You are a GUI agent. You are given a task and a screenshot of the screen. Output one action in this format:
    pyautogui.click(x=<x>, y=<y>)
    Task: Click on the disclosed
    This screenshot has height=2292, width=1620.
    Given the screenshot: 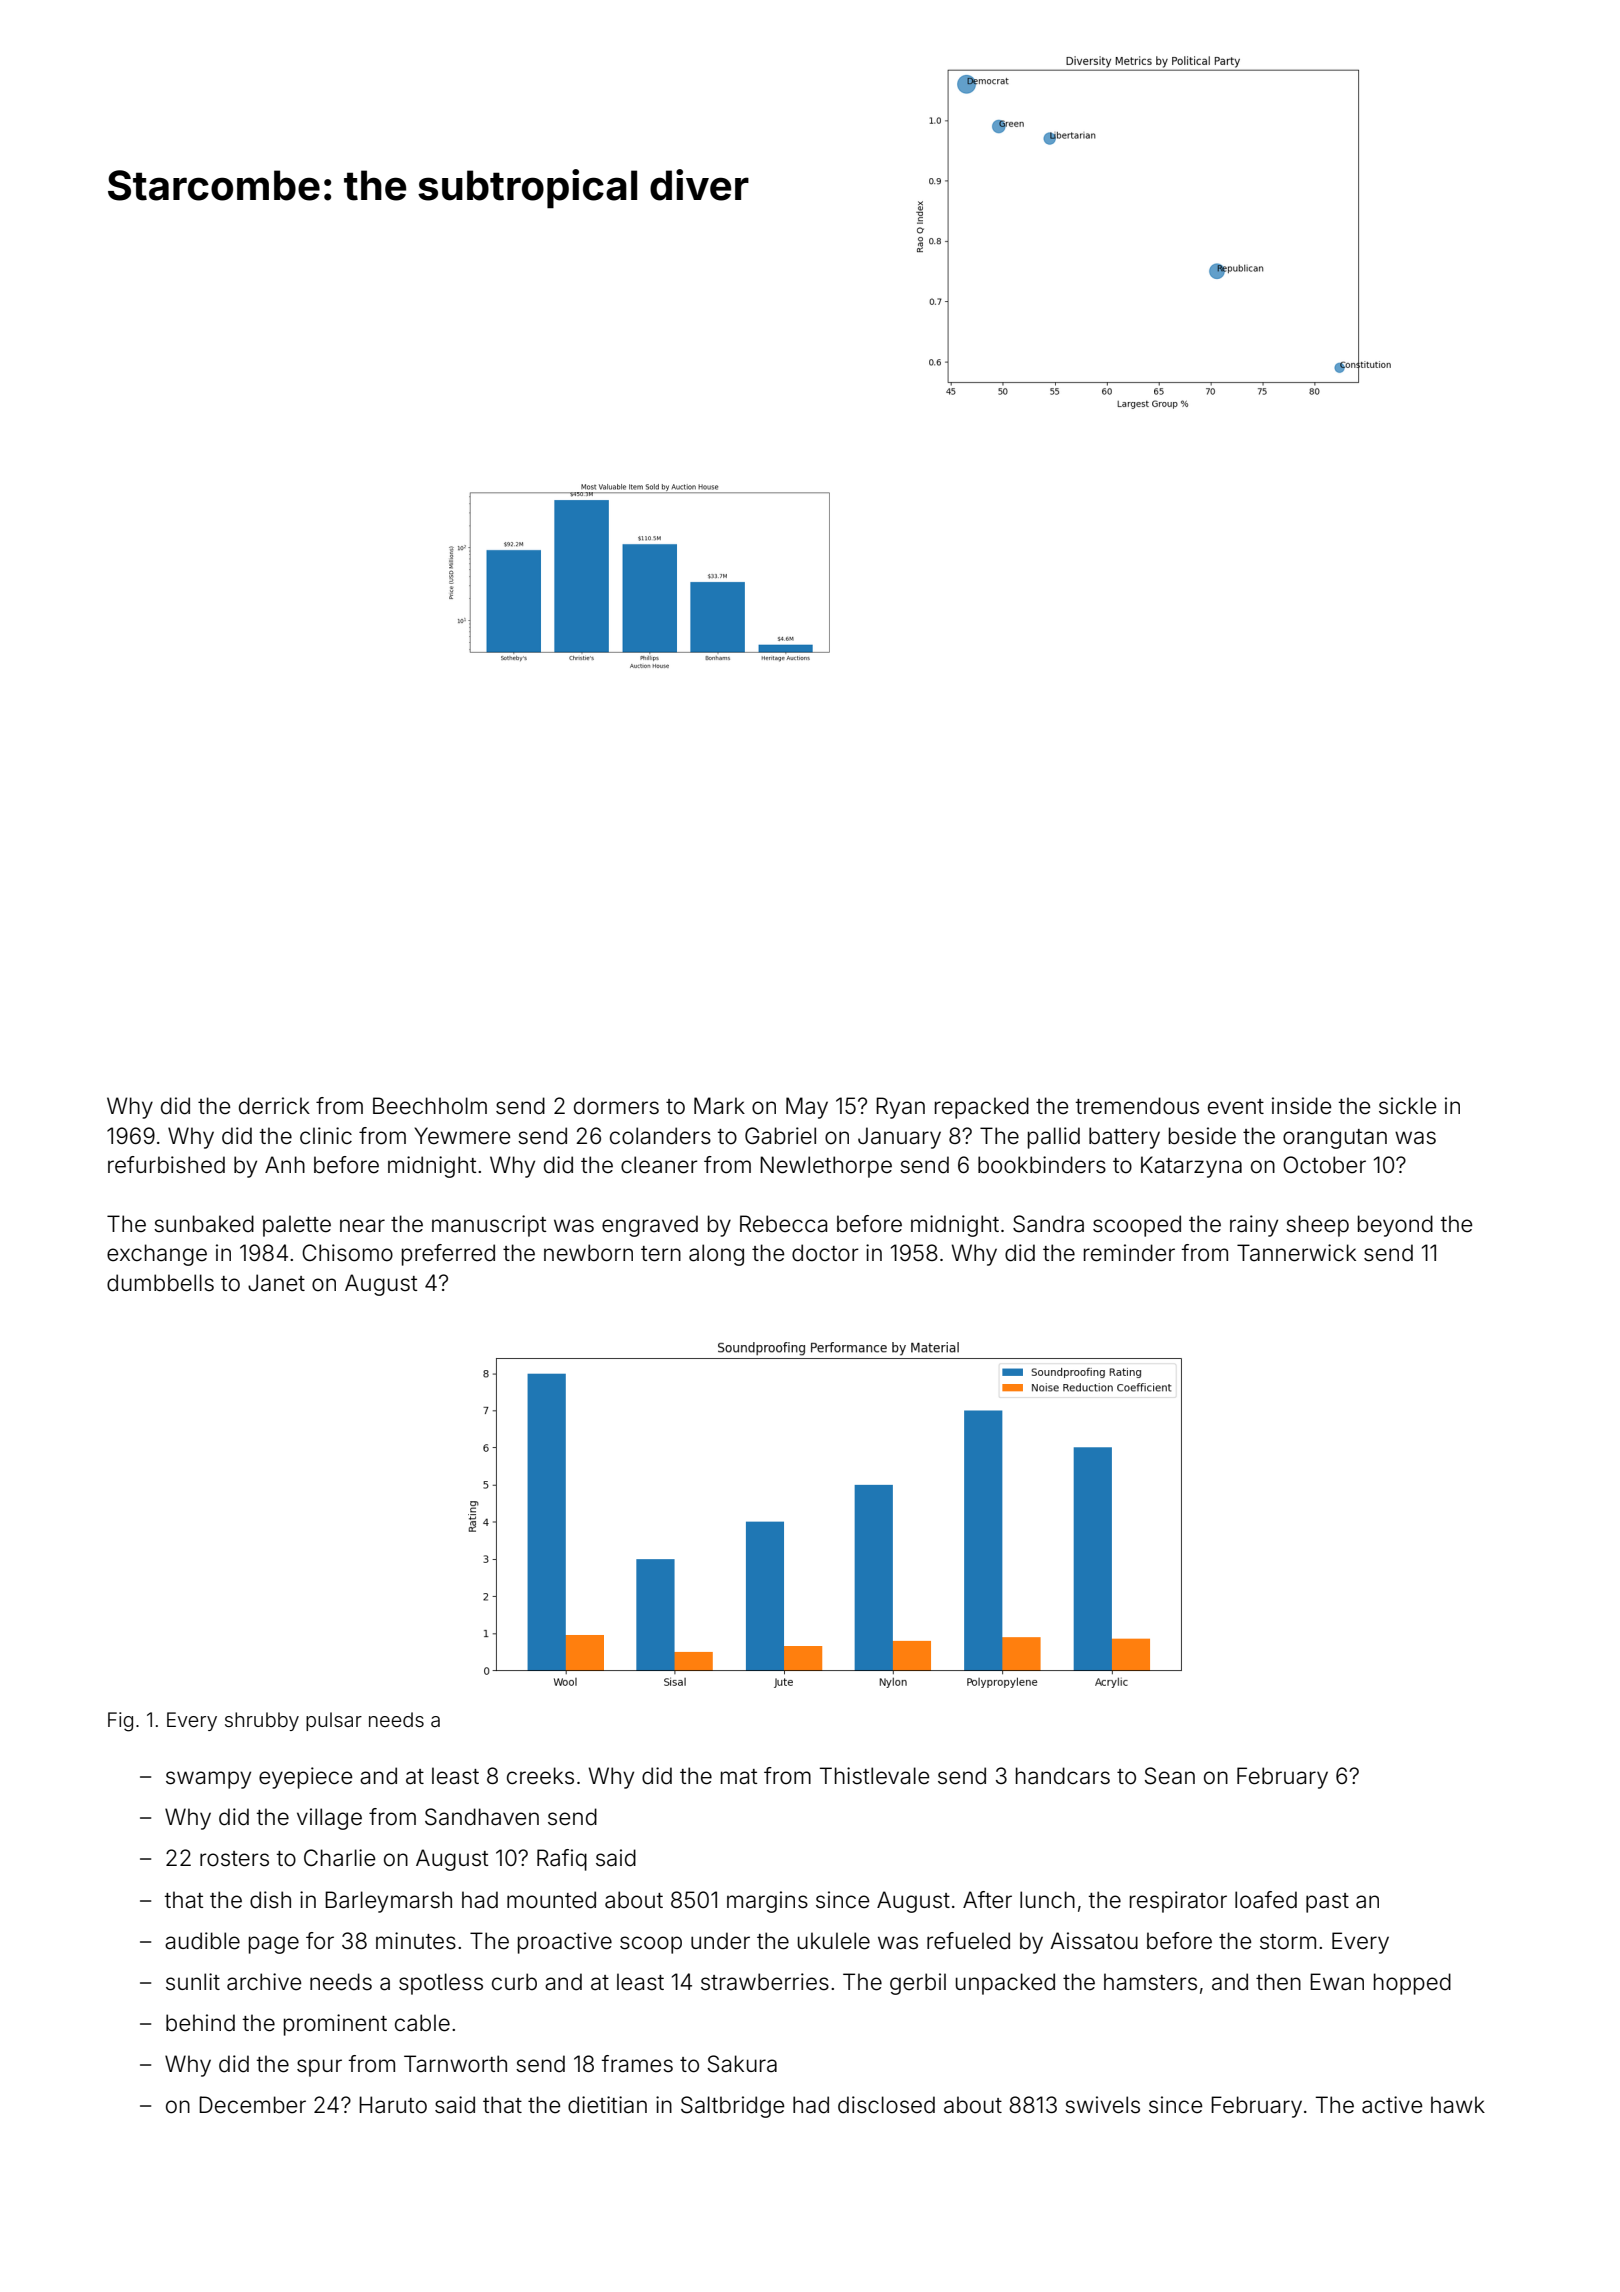 What is the action you would take?
    pyautogui.click(x=886, y=2105)
